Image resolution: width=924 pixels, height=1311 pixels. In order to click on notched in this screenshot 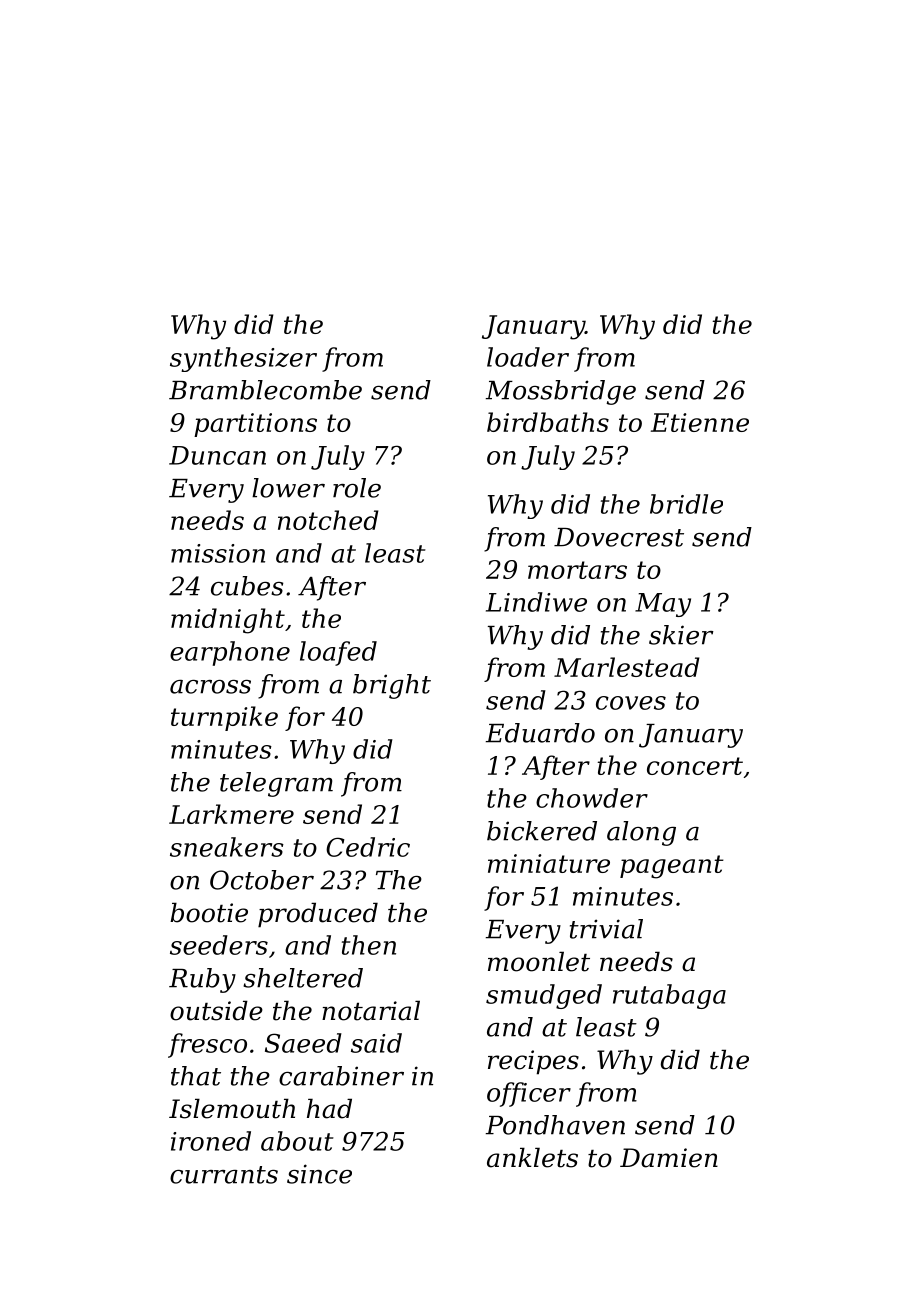, I will do `click(328, 520)`.
